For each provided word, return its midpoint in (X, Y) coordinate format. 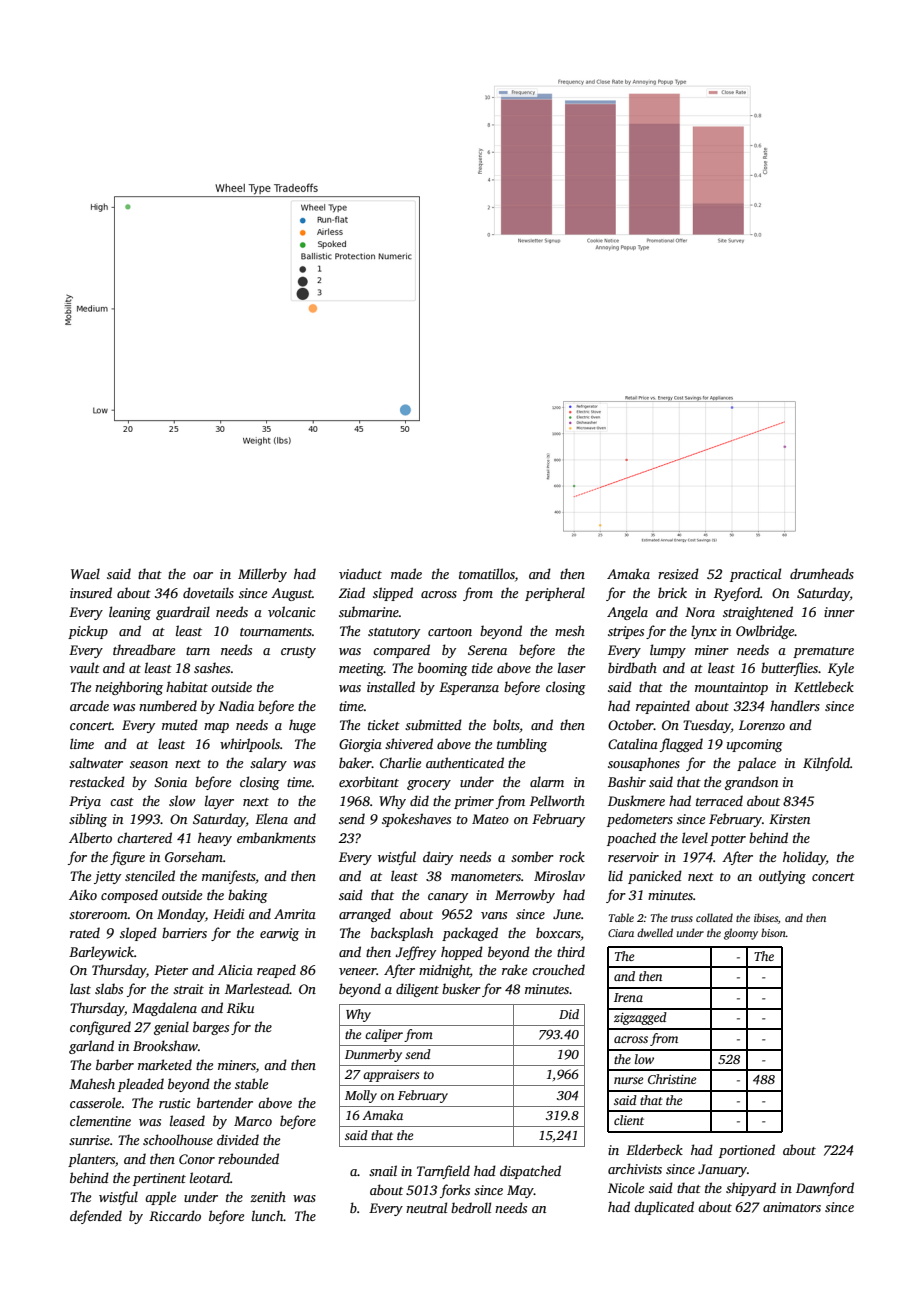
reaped (276, 971)
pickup (88, 632)
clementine (100, 1120)
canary (448, 898)
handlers (795, 705)
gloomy (741, 934)
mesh (570, 630)
